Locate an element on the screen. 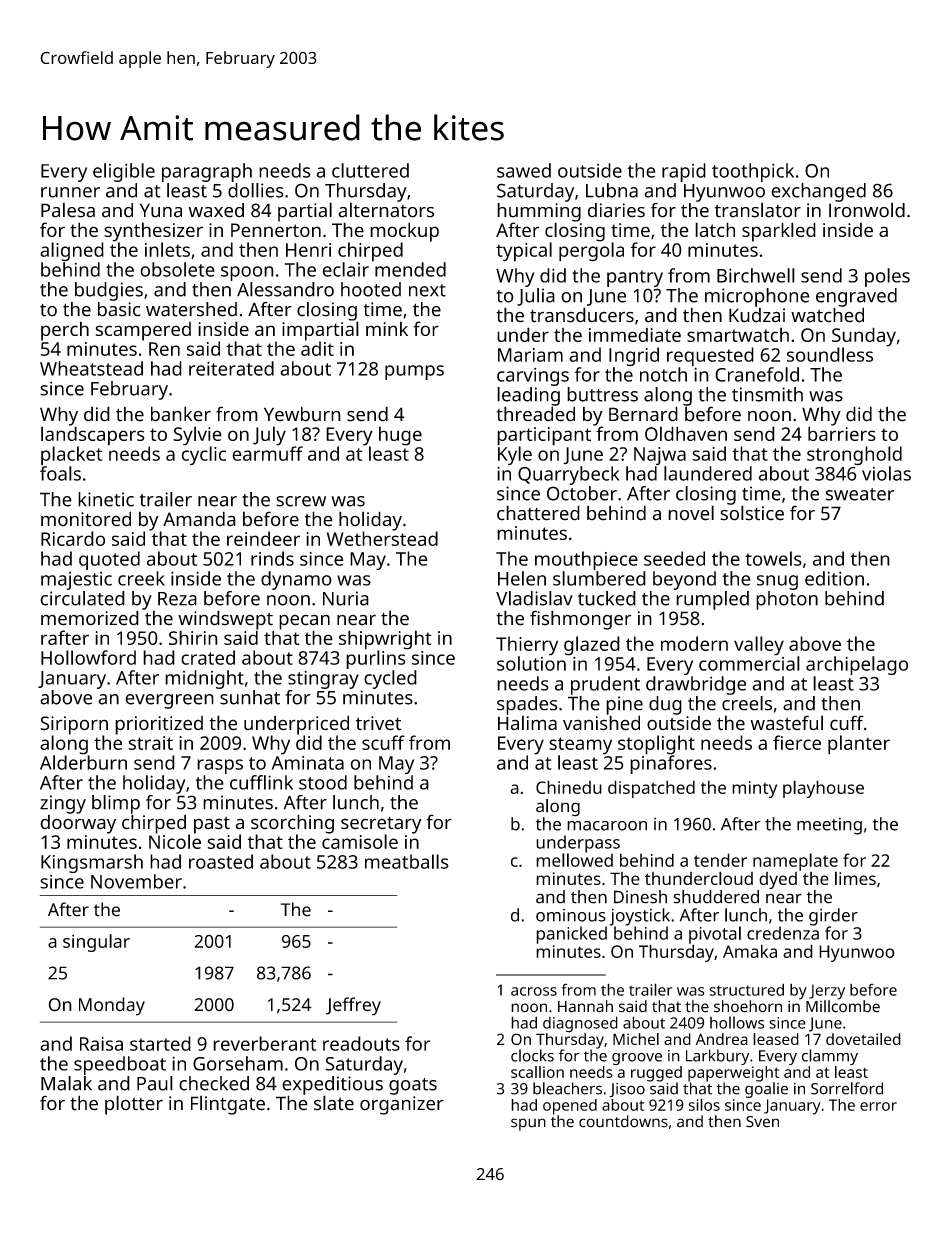 This screenshot has height=1233, width=952. pumps is located at coordinates (414, 372).
